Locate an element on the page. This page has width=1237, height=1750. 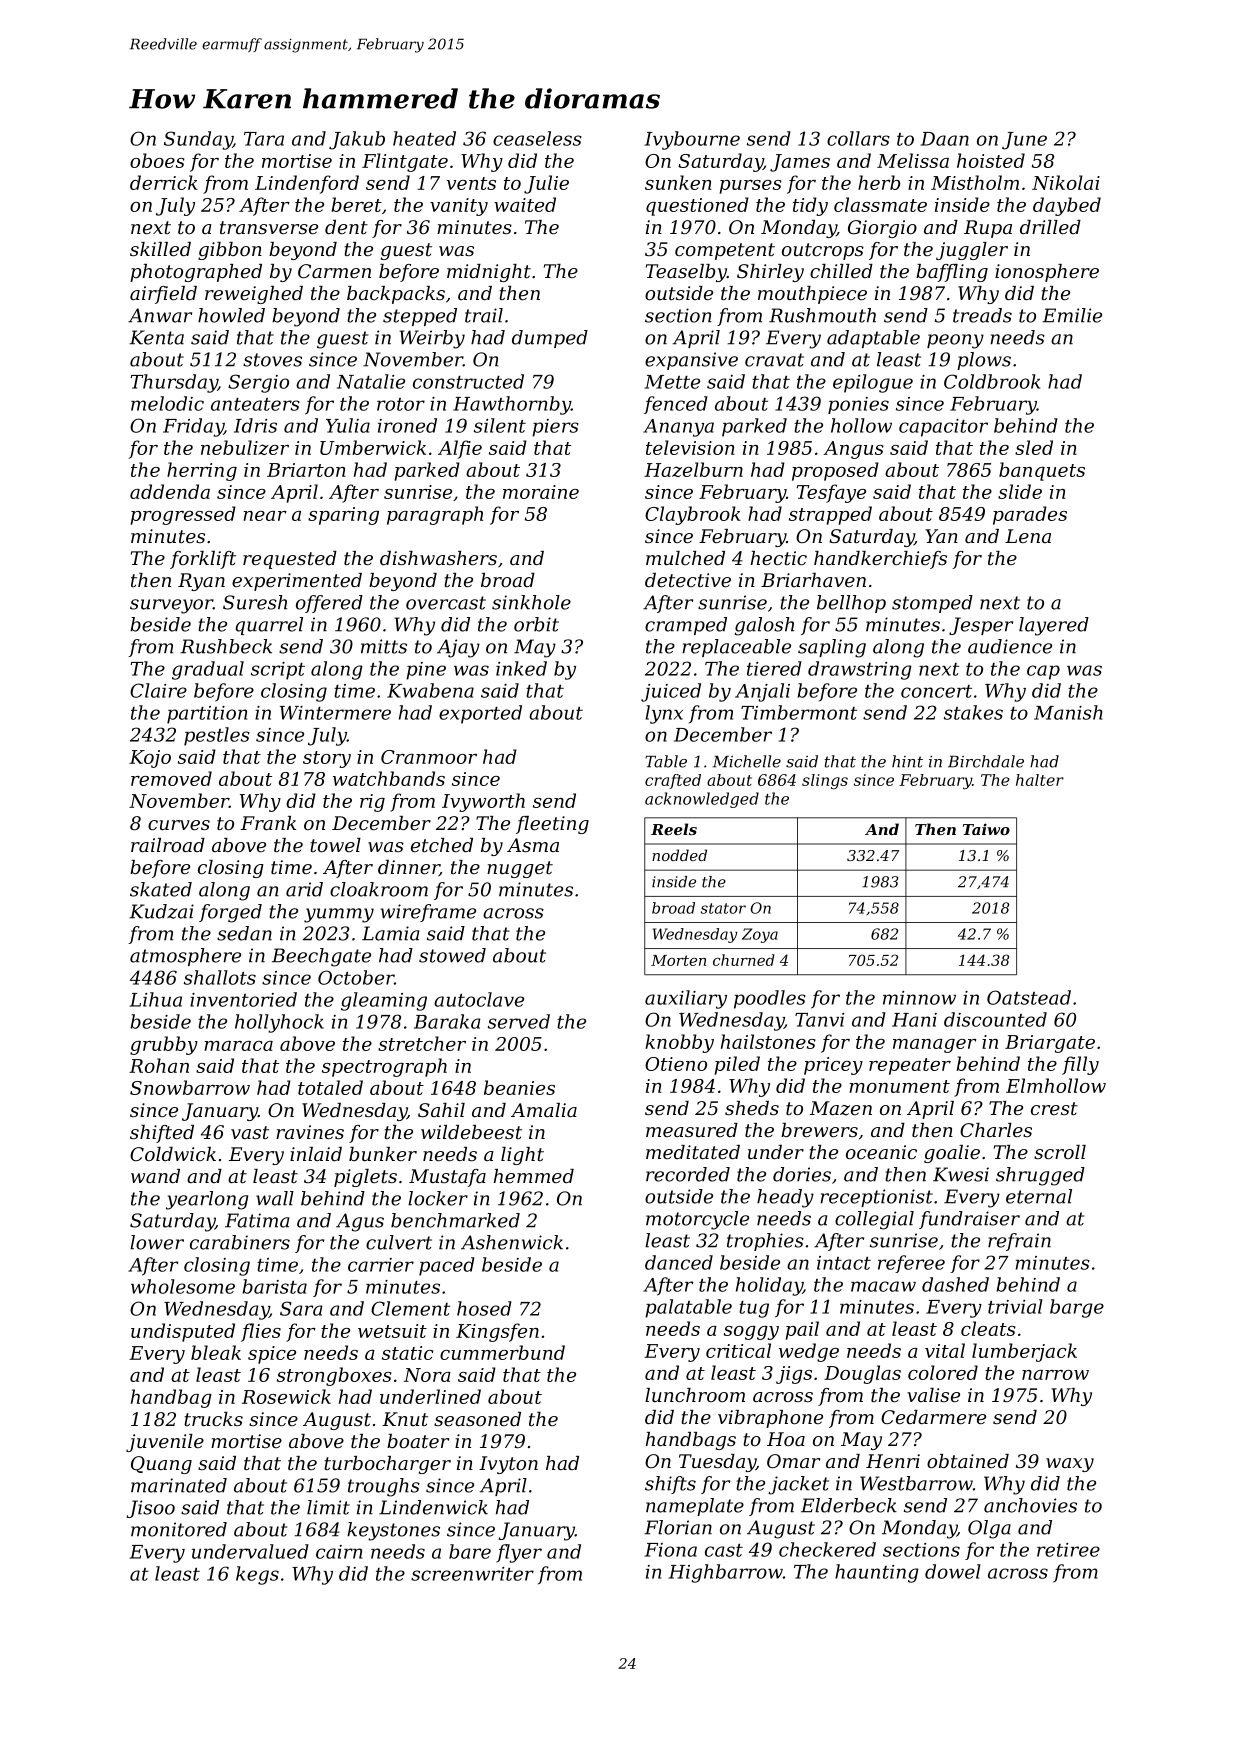
eternal is located at coordinates (1039, 1196).
